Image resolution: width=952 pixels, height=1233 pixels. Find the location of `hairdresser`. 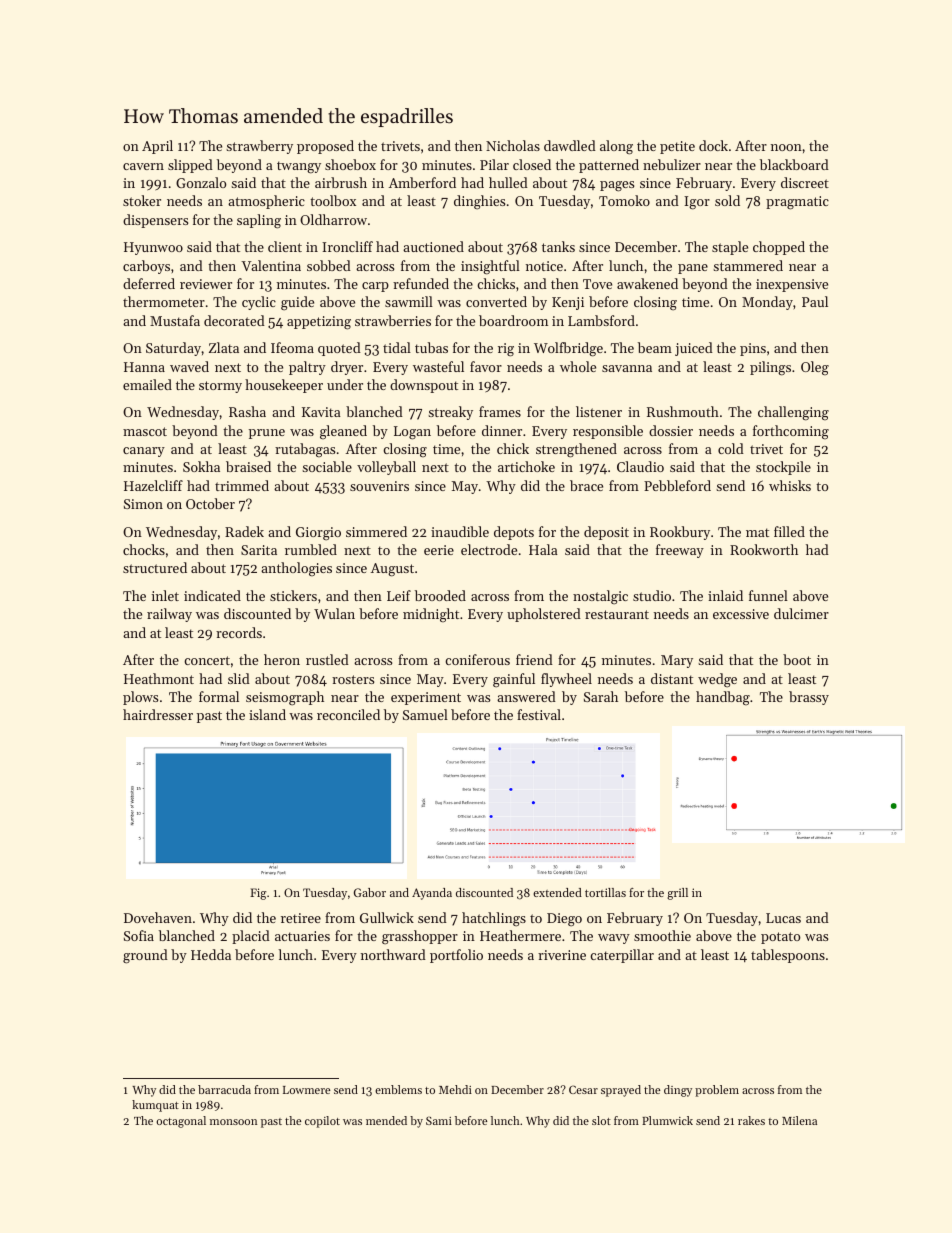

hairdresser is located at coordinates (158, 714).
